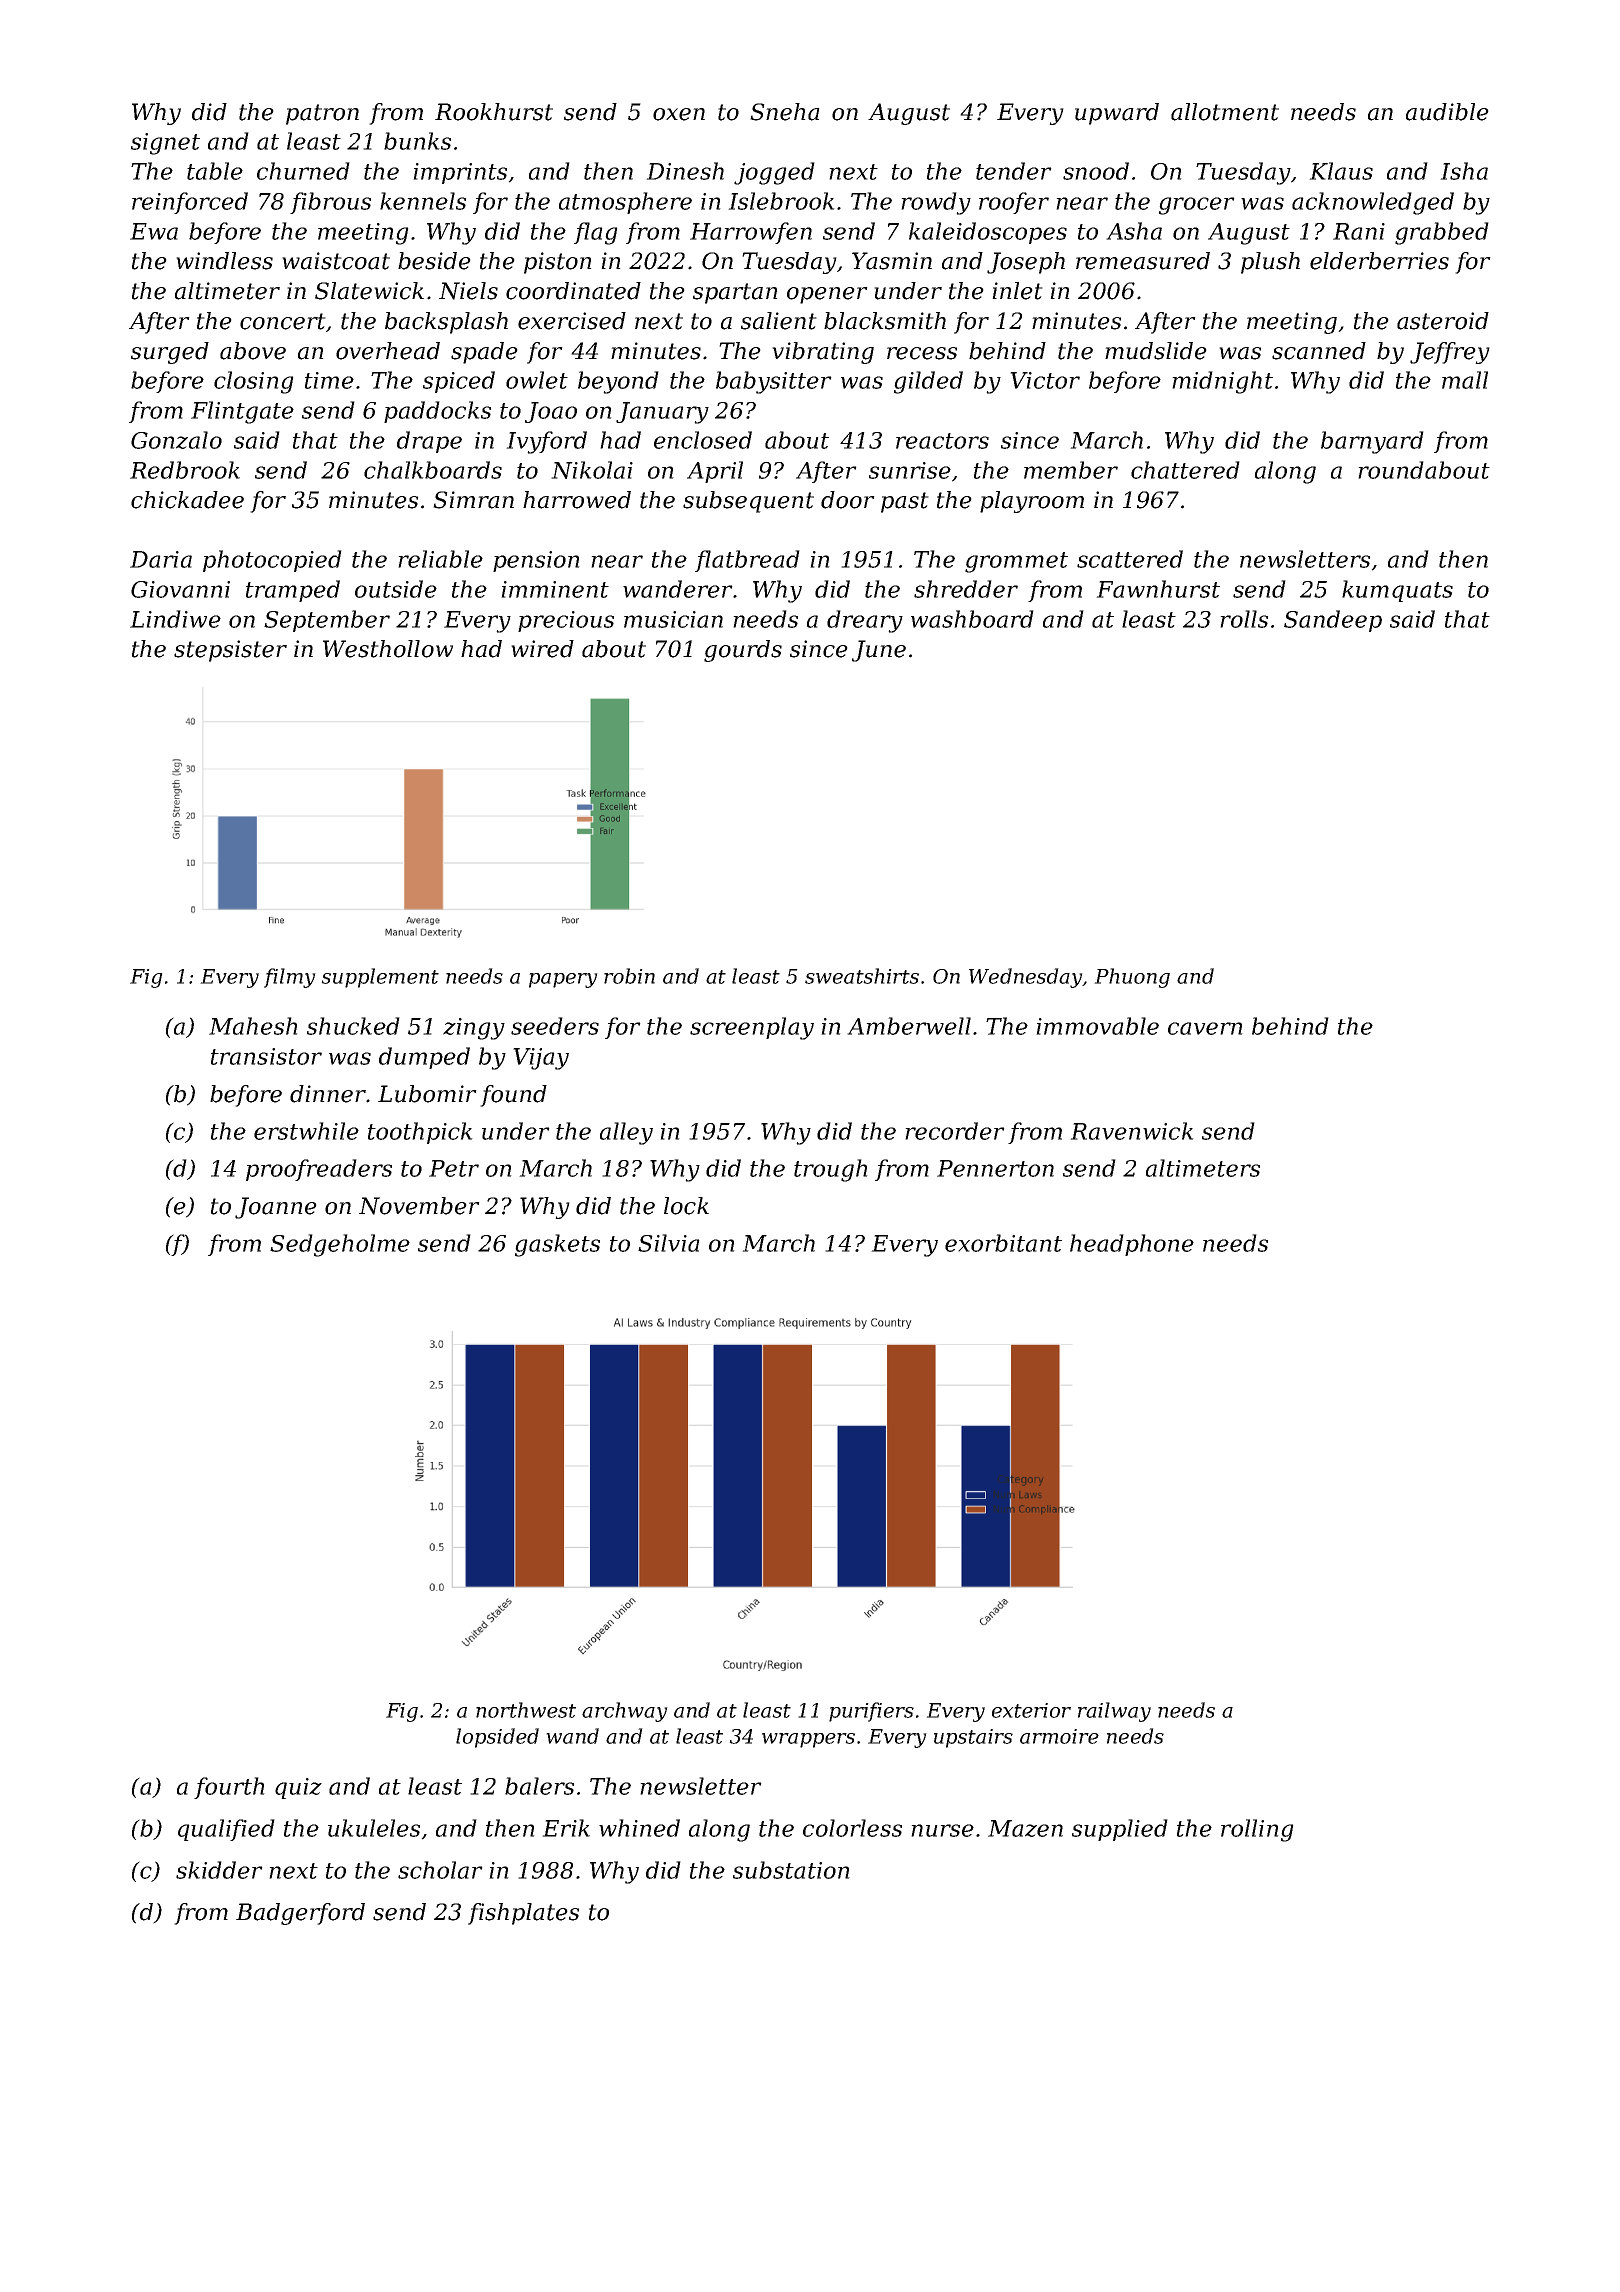 Image resolution: width=1620 pixels, height=2292 pixels. What do you see at coordinates (1397, 591) in the screenshot?
I see `kumquats` at bounding box center [1397, 591].
